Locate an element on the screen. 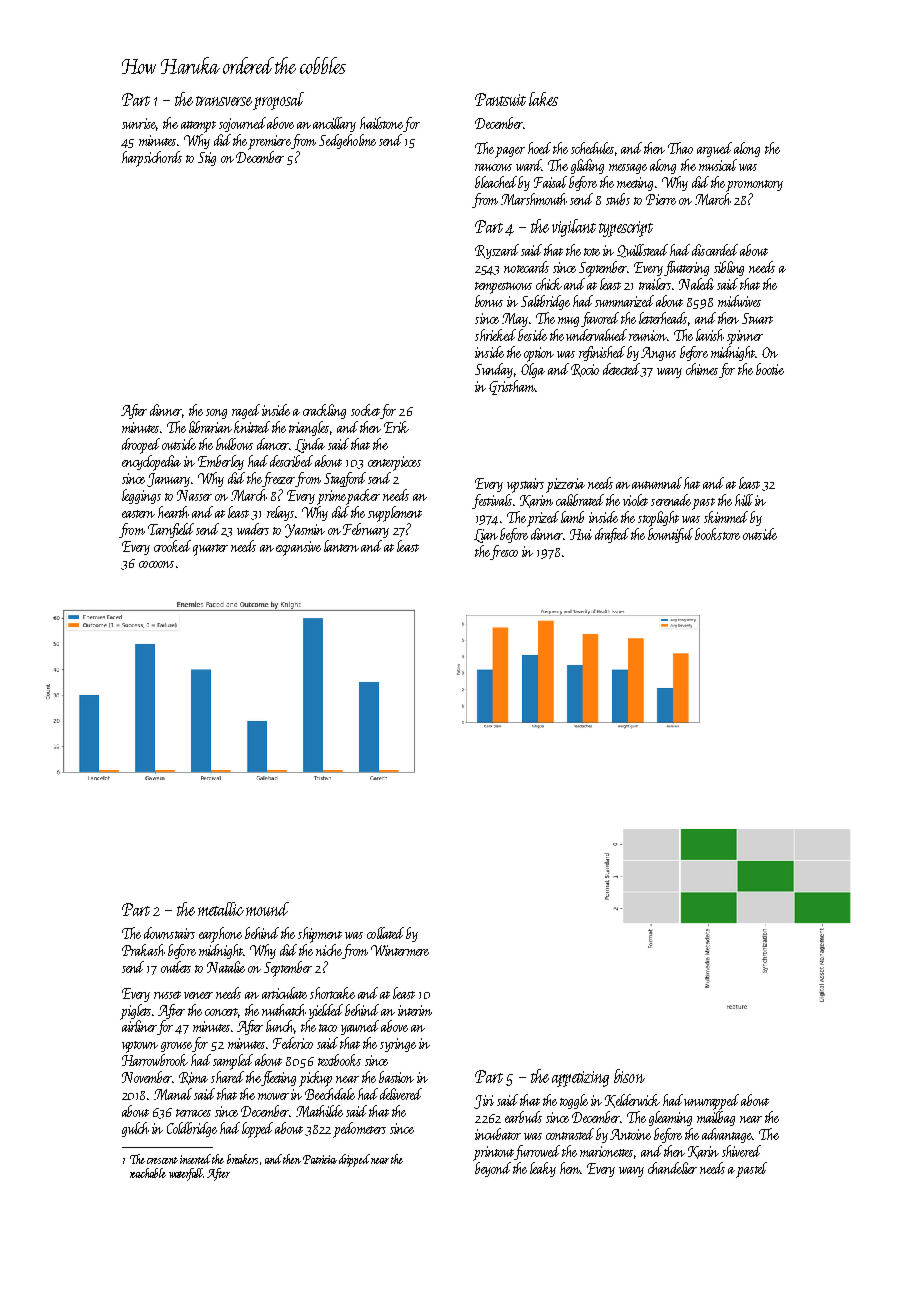 The image size is (908, 1316). mound is located at coordinates (267, 909).
